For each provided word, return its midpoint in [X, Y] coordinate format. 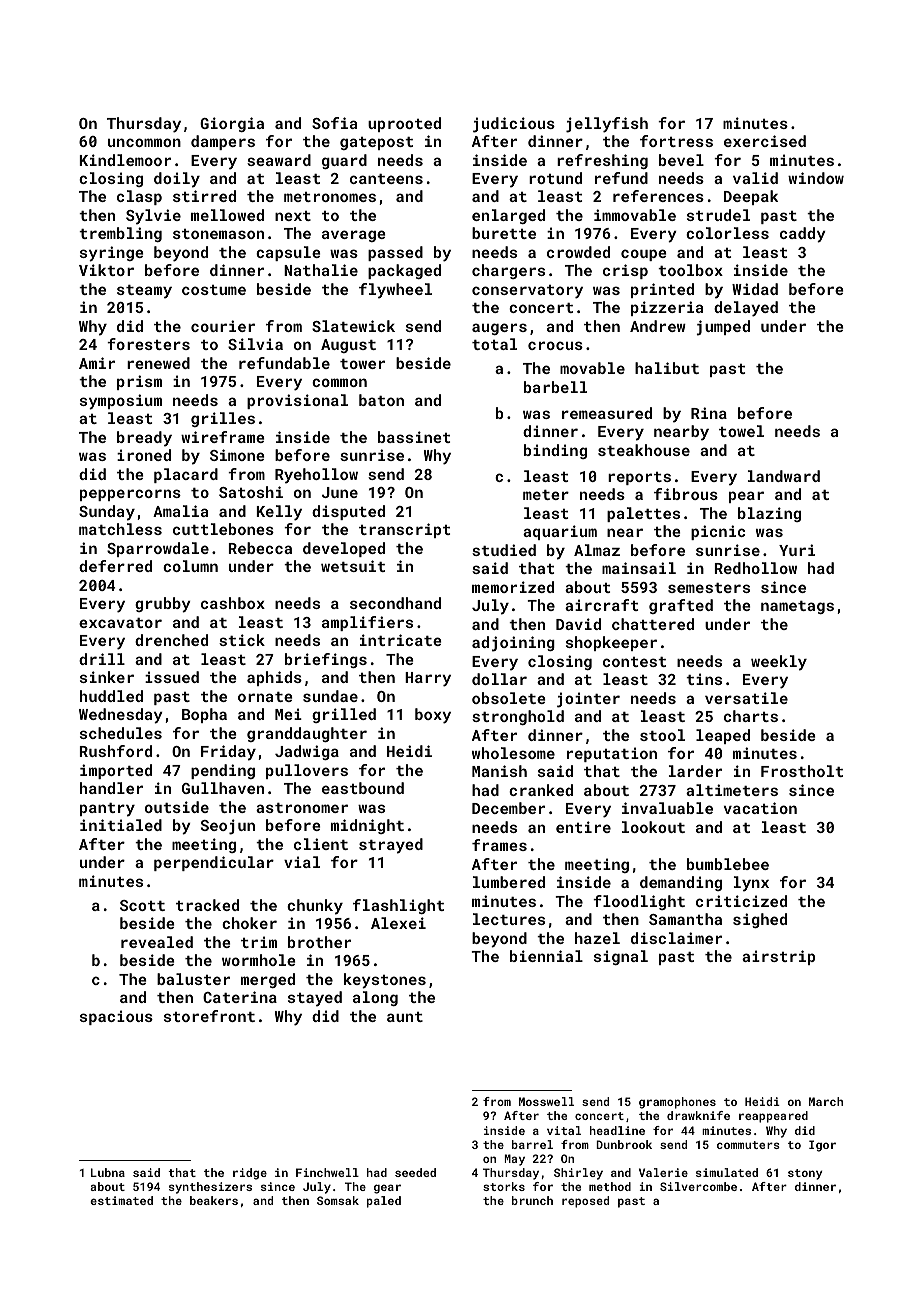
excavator [120, 623]
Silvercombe [698, 1186]
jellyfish [607, 125]
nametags [797, 607]
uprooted [404, 124]
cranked [541, 790]
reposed [585, 1202]
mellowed [227, 215]
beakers [214, 1200]
